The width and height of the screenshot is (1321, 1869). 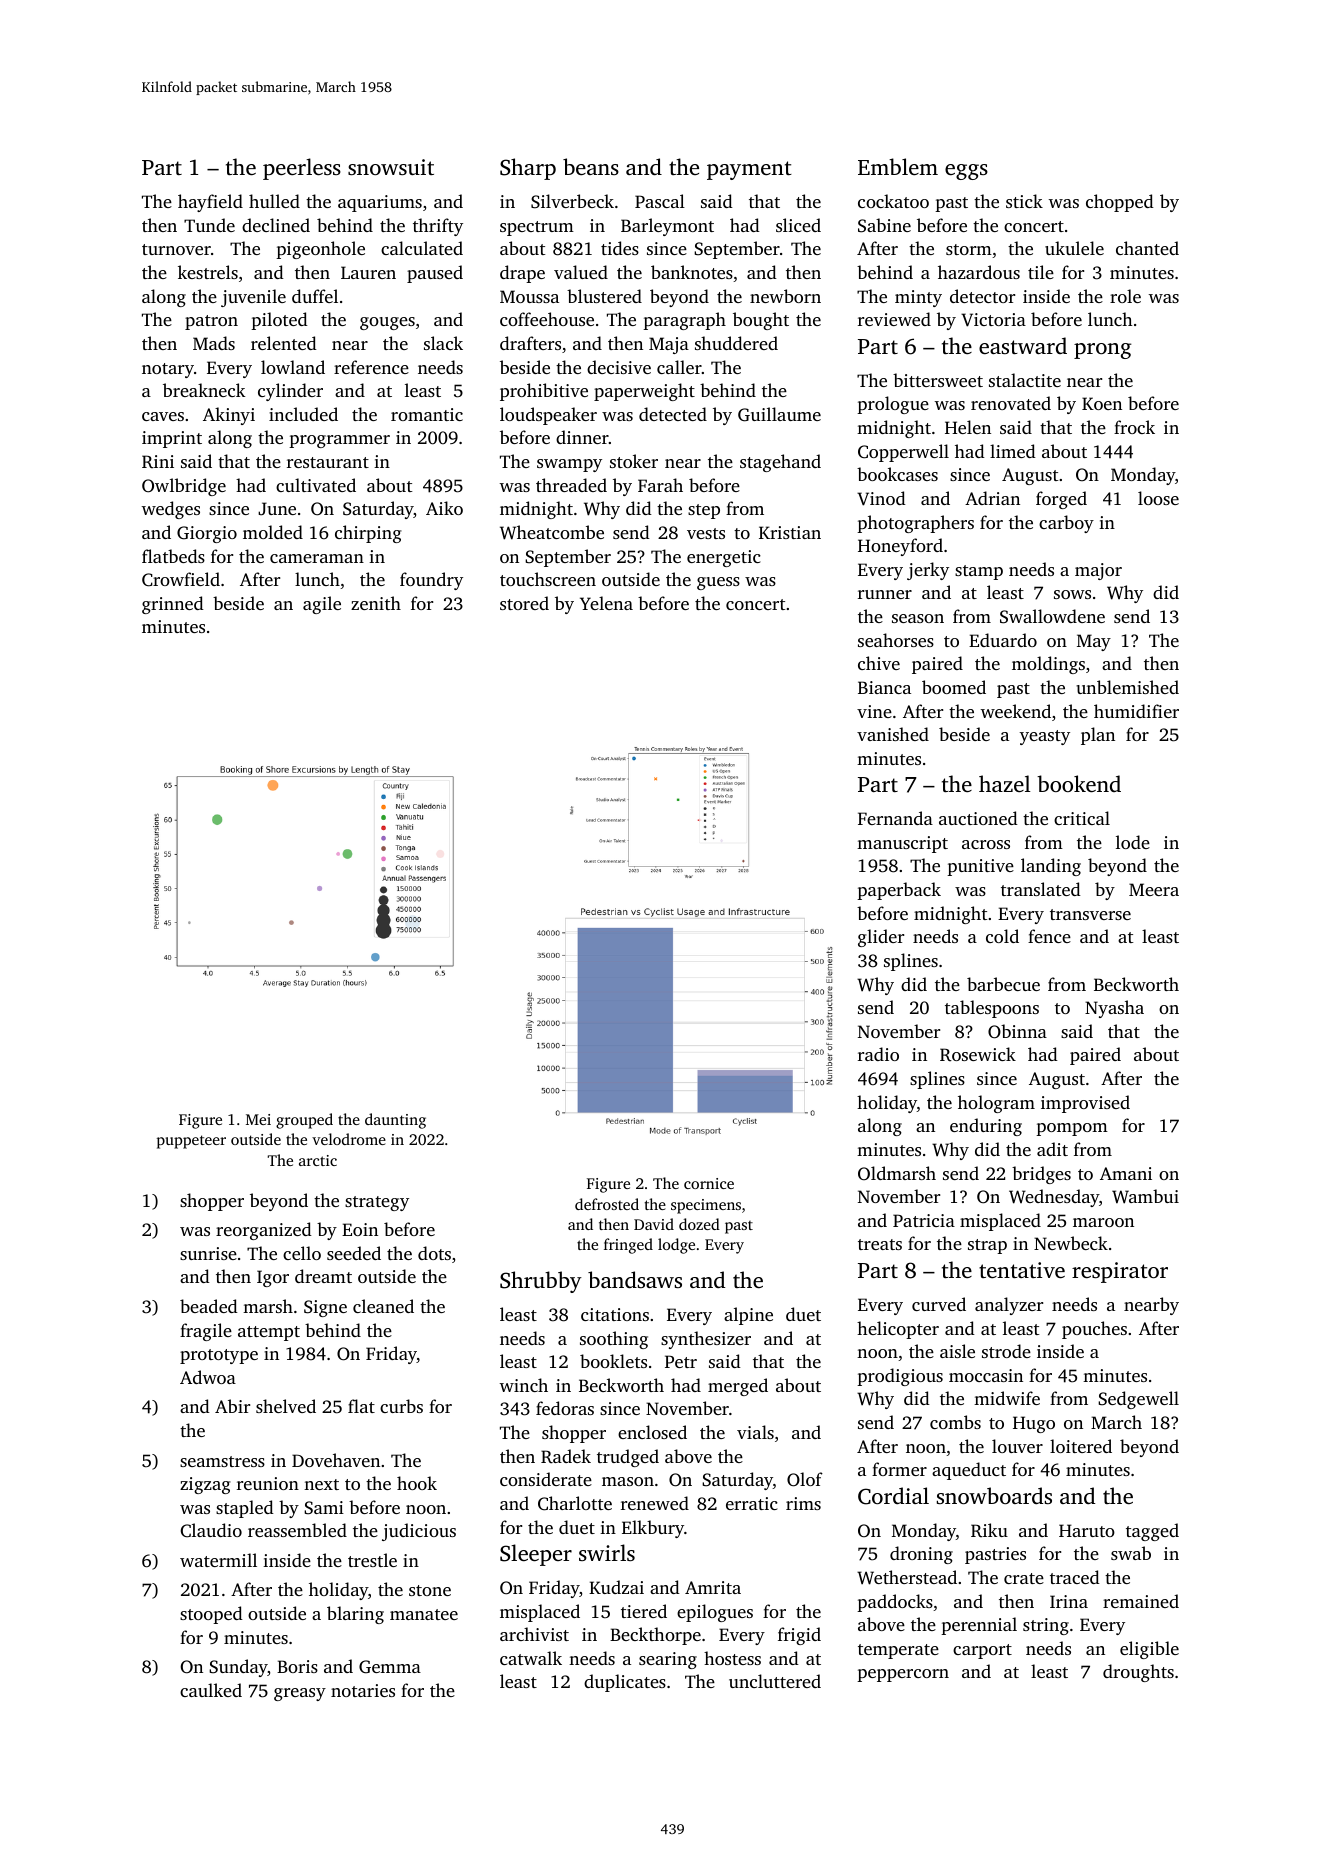 I want to click on snowsuit, so click(x=391, y=167).
